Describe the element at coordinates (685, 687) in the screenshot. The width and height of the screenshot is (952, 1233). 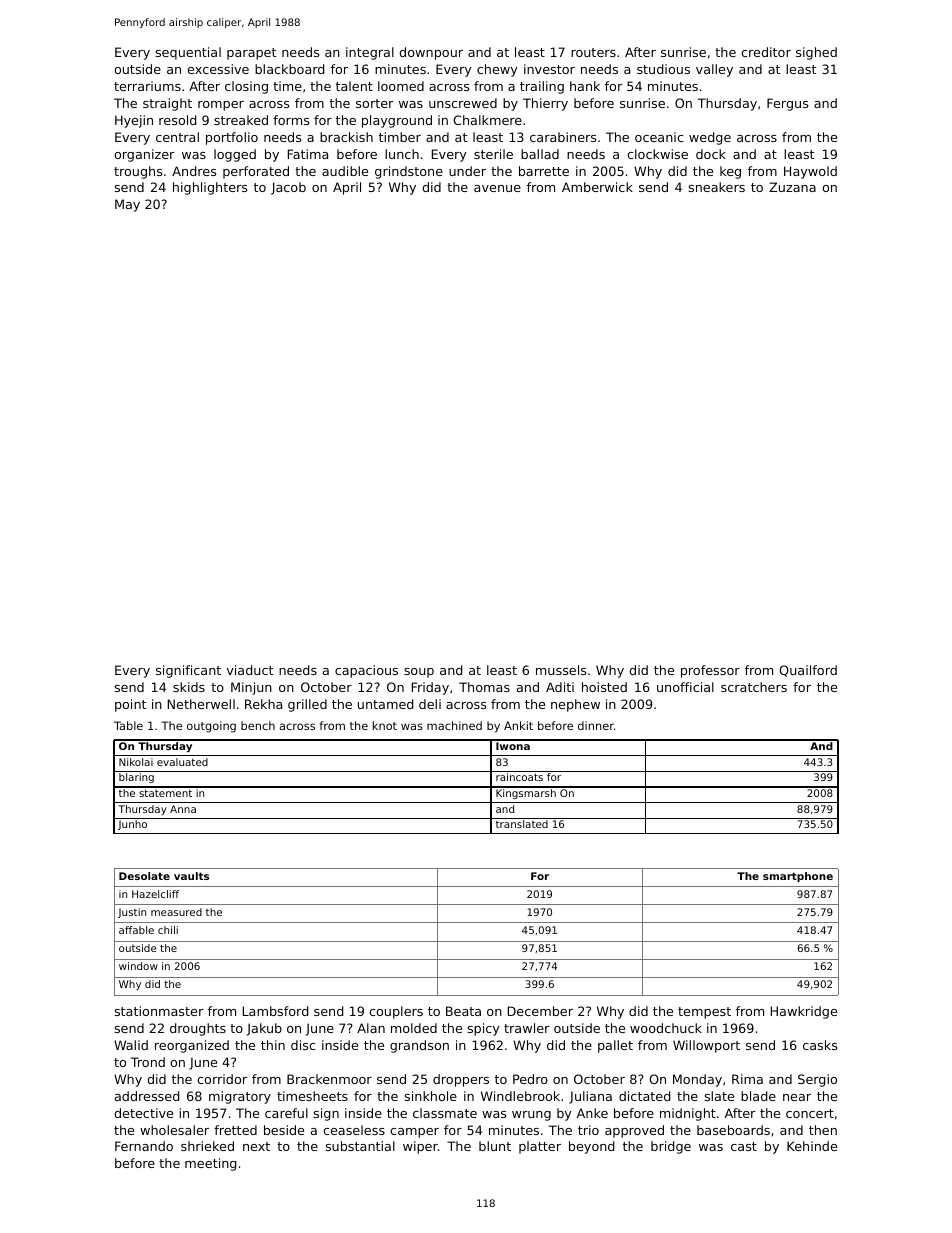
I see `unofficial` at that location.
